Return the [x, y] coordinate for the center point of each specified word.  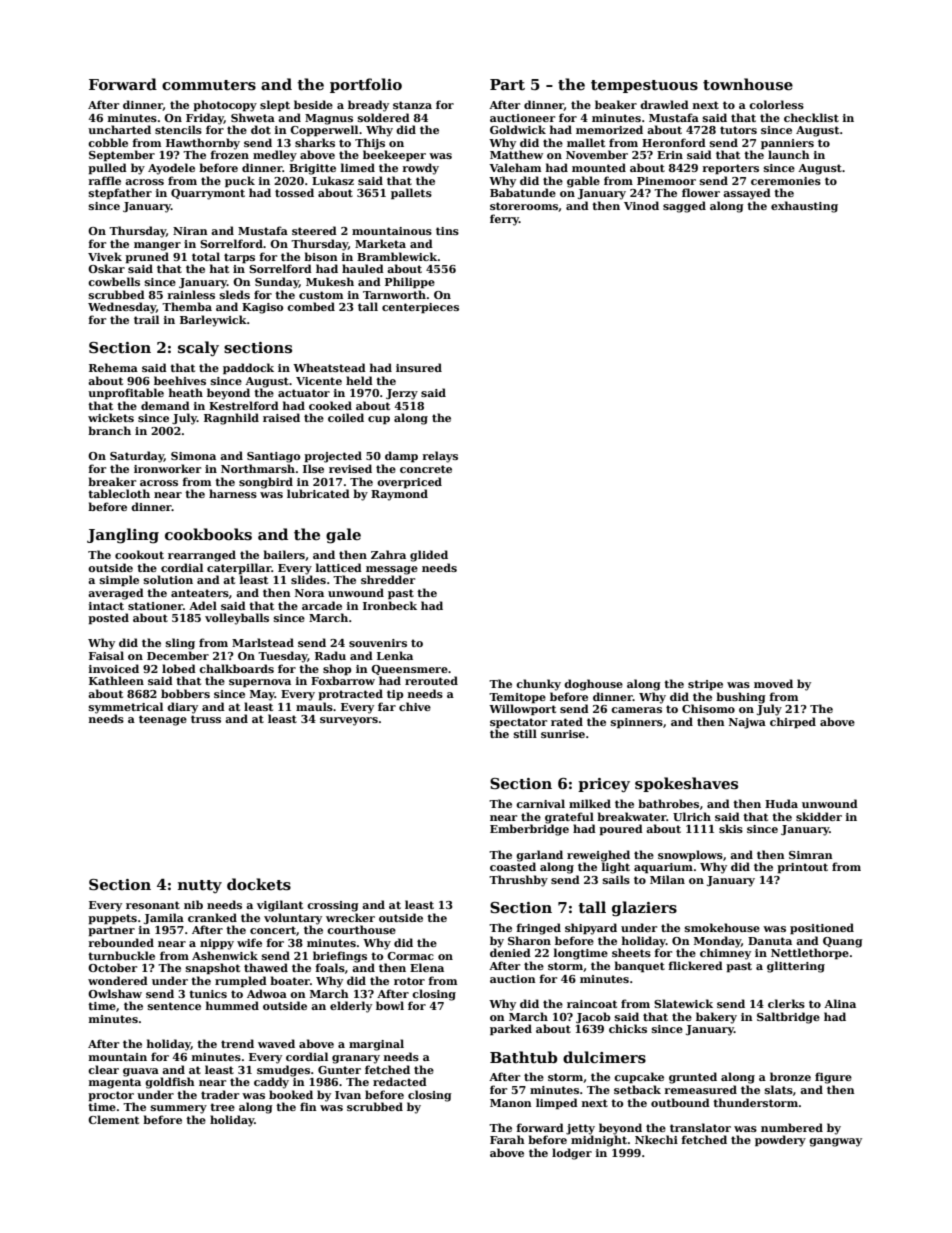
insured [419, 367]
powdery [780, 1141]
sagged [684, 207]
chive [415, 706]
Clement [113, 1119]
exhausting [804, 207]
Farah [507, 1139]
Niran [190, 231]
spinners [637, 723]
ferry [504, 220]
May [262, 695]
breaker [112, 481]
